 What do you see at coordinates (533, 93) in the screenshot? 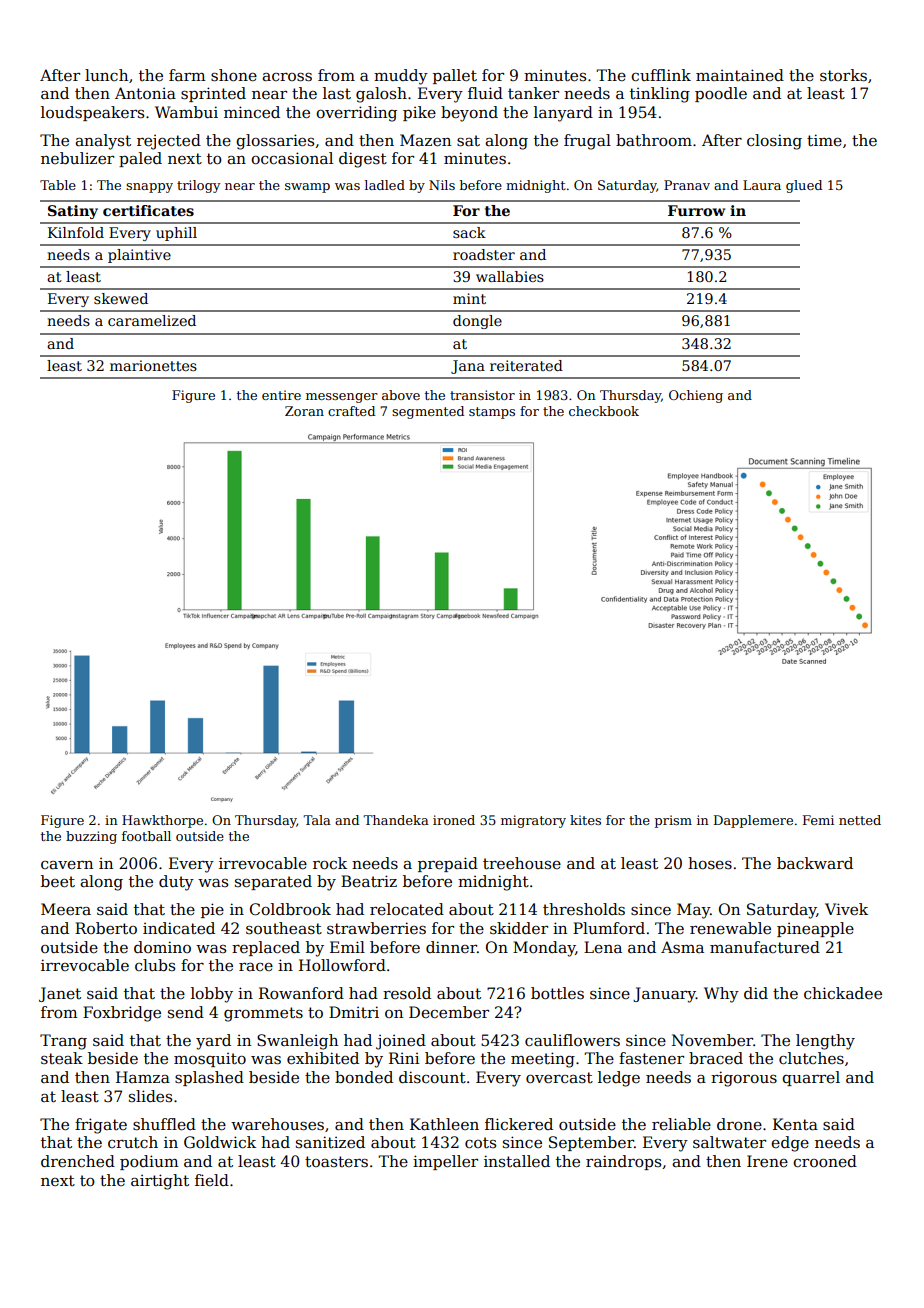
I see `tanker` at bounding box center [533, 93].
